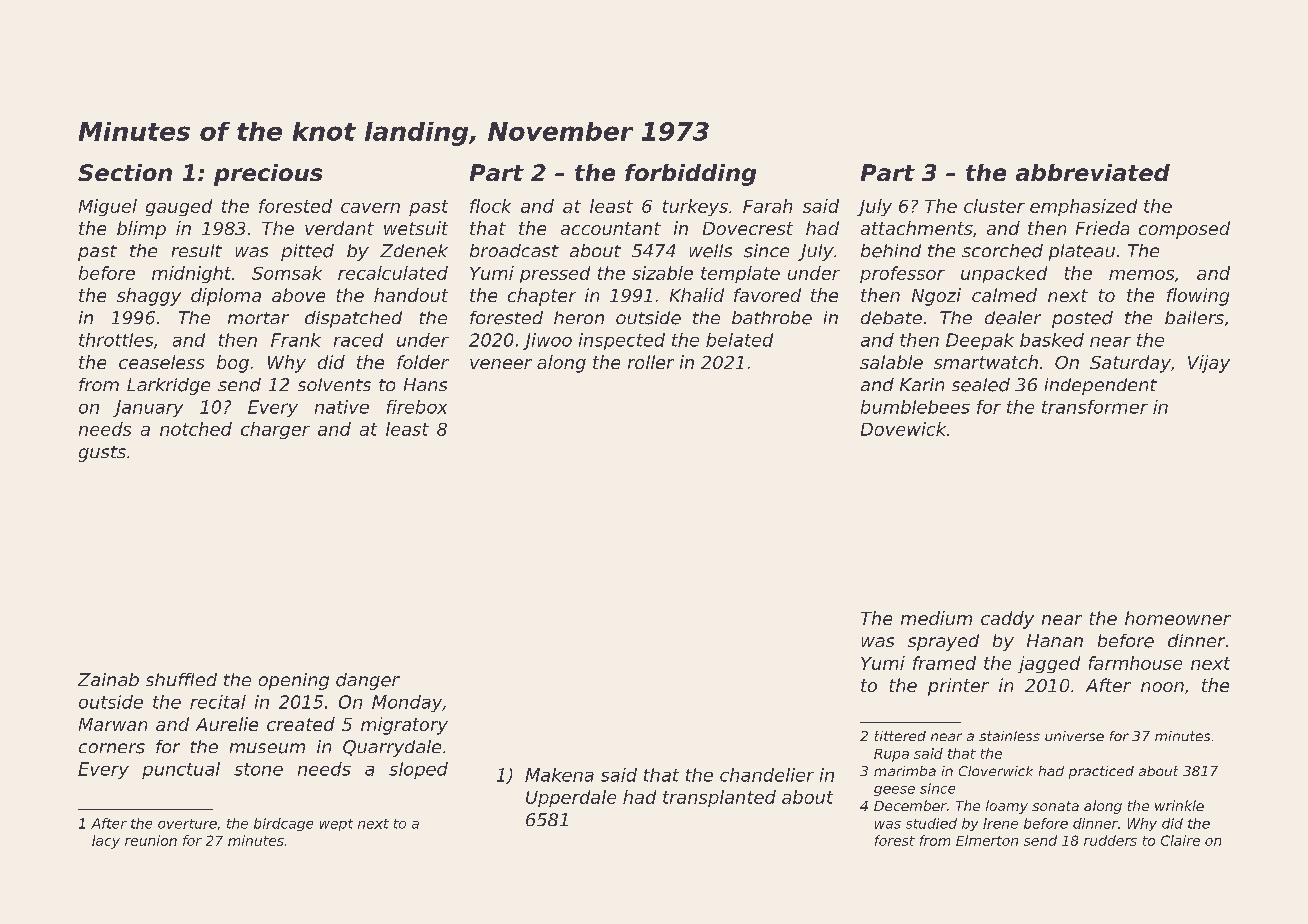 This page has height=924, width=1308. What do you see at coordinates (915, 407) in the page?
I see `bumblebees` at bounding box center [915, 407].
